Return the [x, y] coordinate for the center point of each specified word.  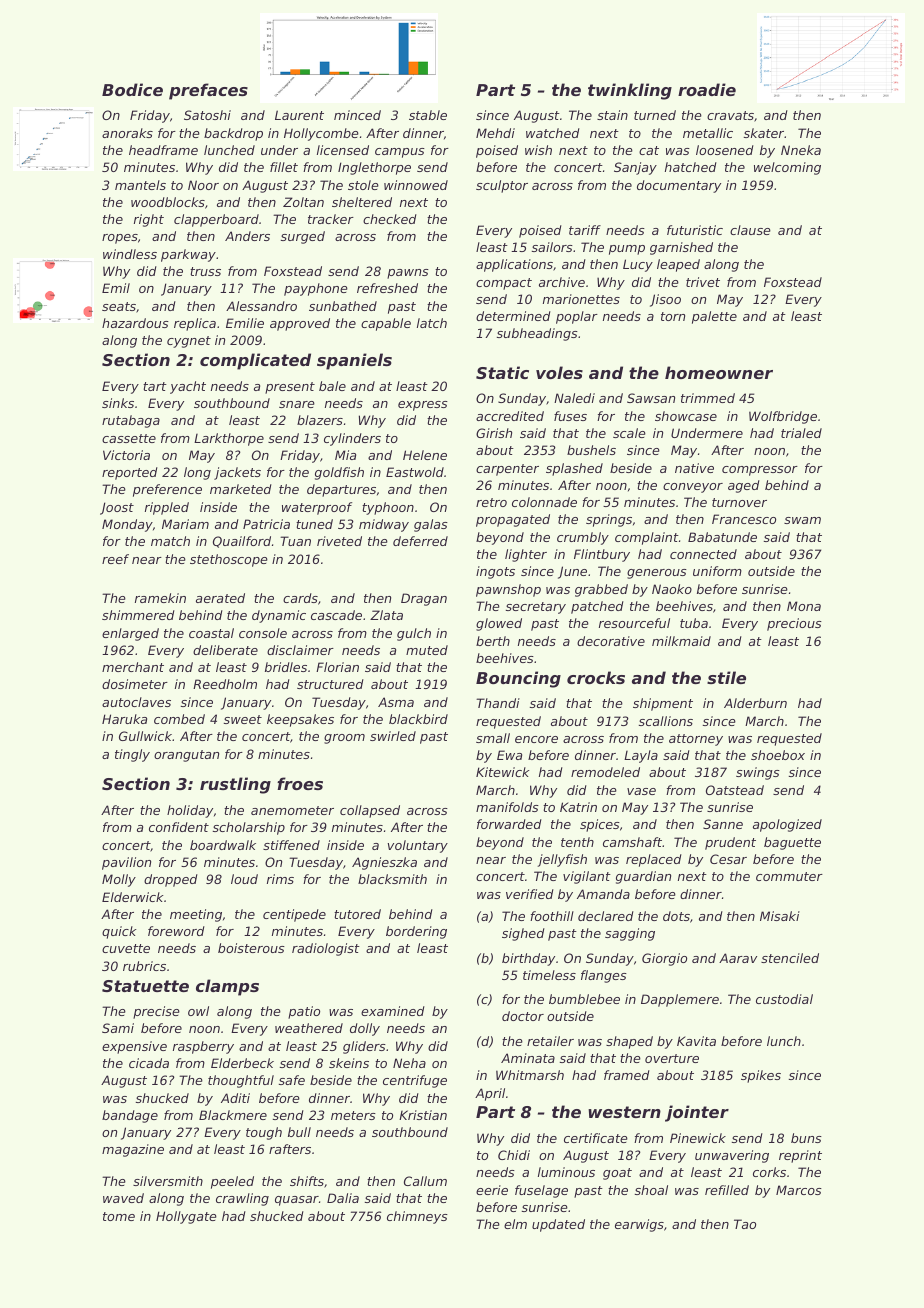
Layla [641, 756]
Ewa [509, 755]
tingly [132, 755]
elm [515, 1224]
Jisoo [665, 300]
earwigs [639, 1225]
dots [676, 916]
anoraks [127, 133]
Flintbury [602, 555]
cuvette [126, 948]
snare [297, 404]
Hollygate [186, 1217]
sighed [523, 934]
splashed [574, 469]
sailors [552, 247]
